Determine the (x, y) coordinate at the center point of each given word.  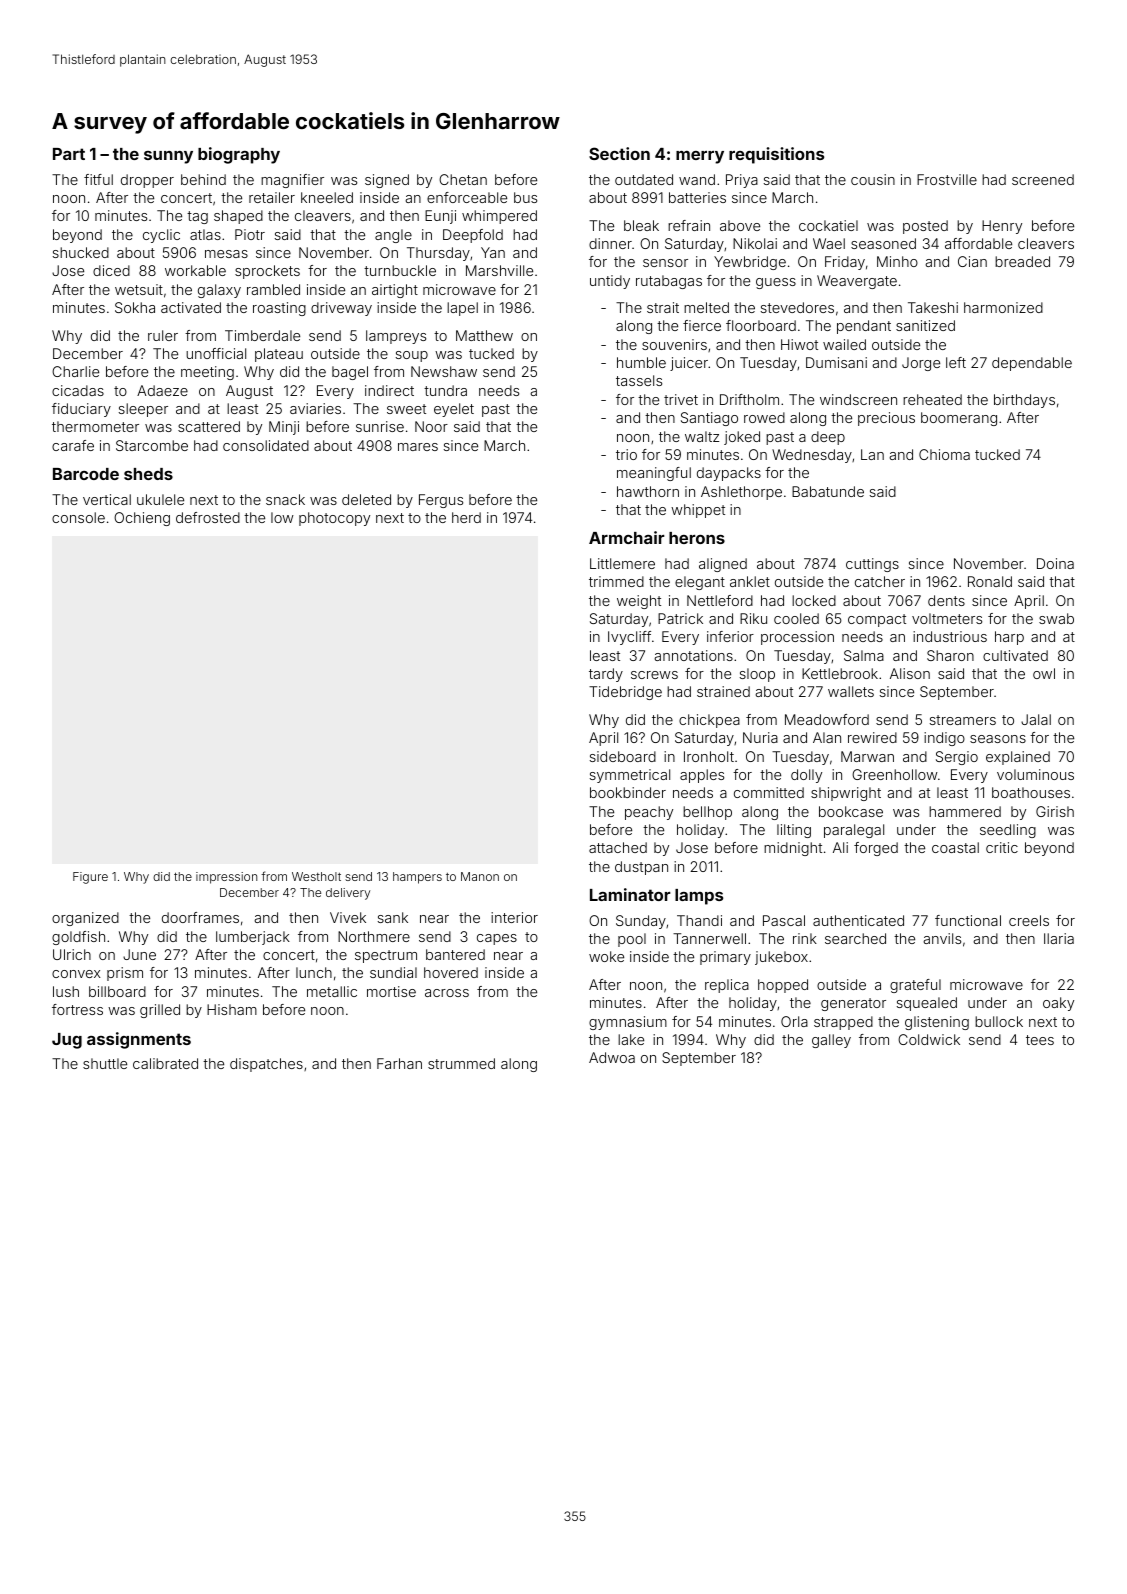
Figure (90, 878)
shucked (81, 252)
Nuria (760, 737)
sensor (665, 263)
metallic (332, 991)
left (956, 362)
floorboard (761, 325)
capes (497, 939)
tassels (639, 380)
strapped (843, 1023)
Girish (1055, 811)
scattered (209, 426)
